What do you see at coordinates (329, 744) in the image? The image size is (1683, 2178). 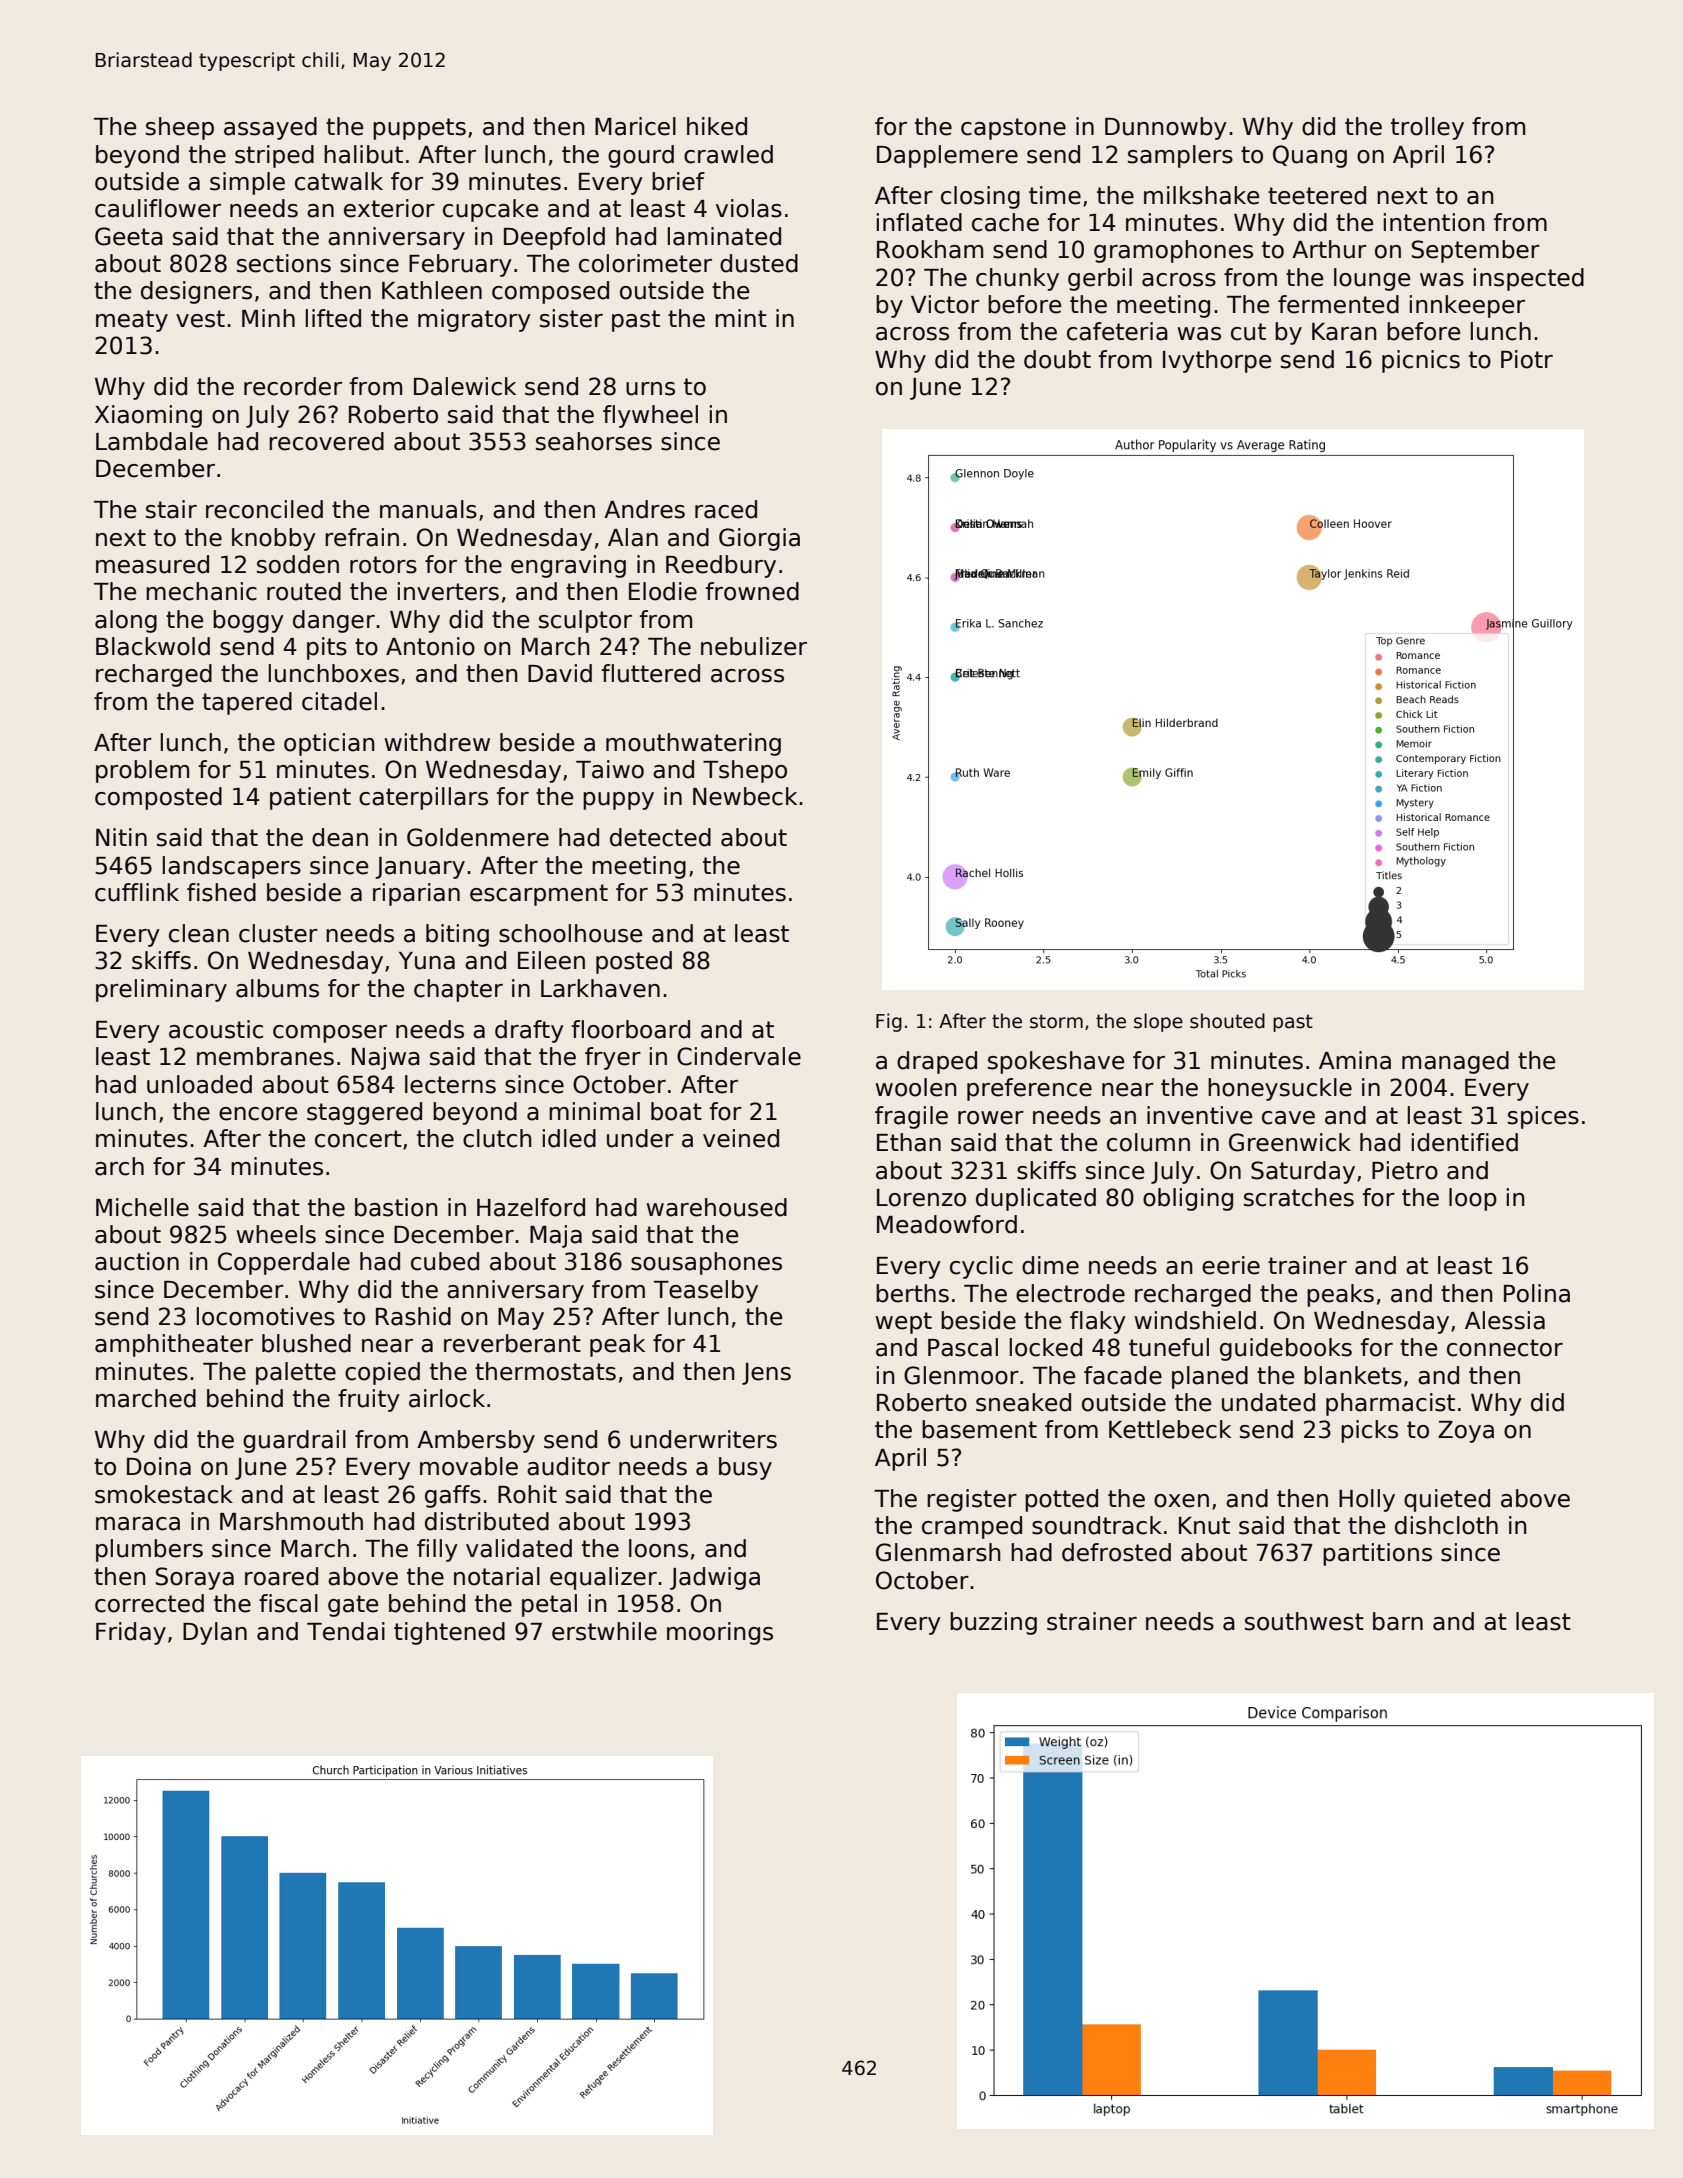 I see `optician` at bounding box center [329, 744].
